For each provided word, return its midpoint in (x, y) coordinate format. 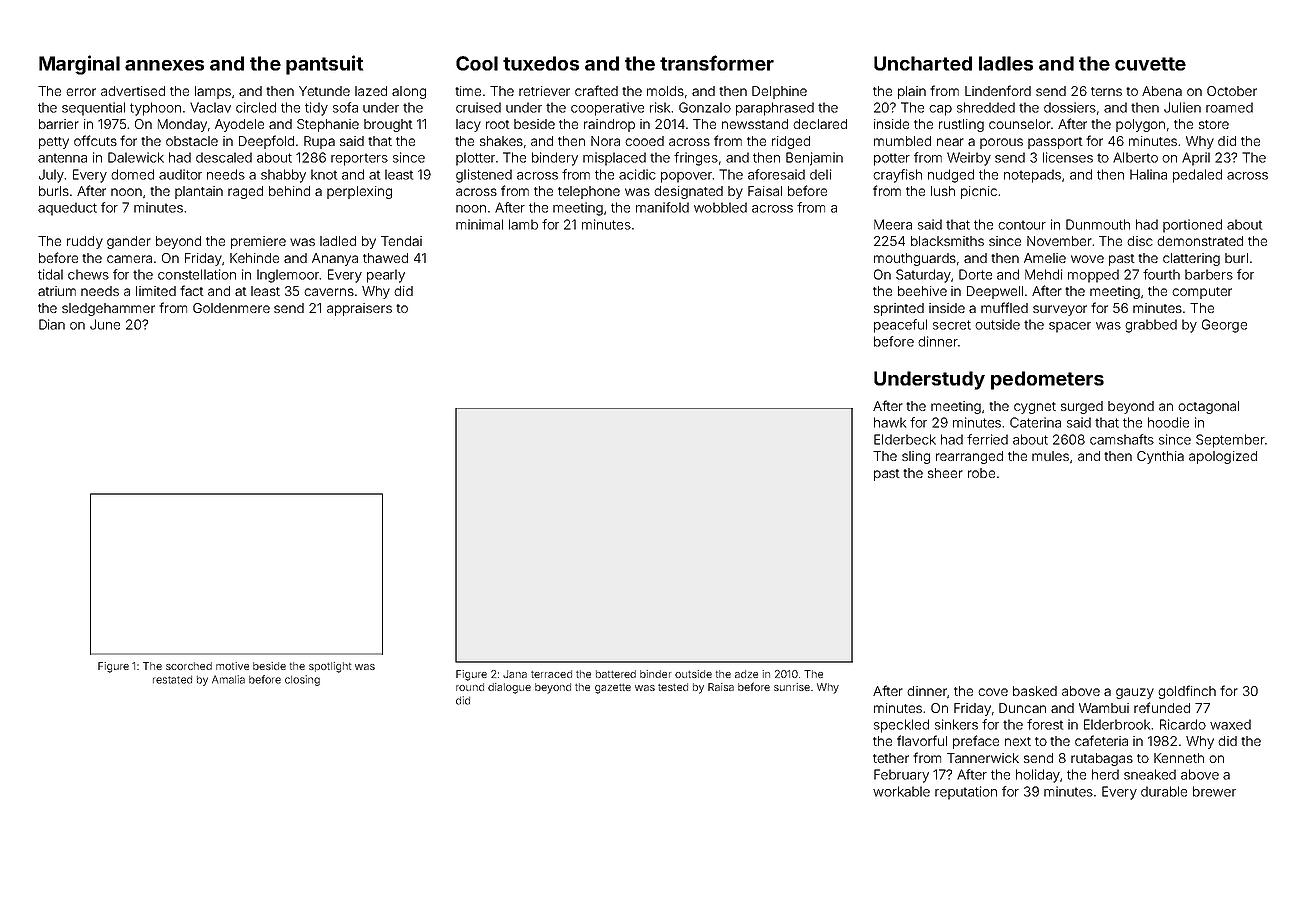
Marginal (79, 65)
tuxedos (541, 63)
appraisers (359, 309)
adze (746, 674)
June (105, 324)
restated (172, 680)
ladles (1006, 63)
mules (1050, 456)
